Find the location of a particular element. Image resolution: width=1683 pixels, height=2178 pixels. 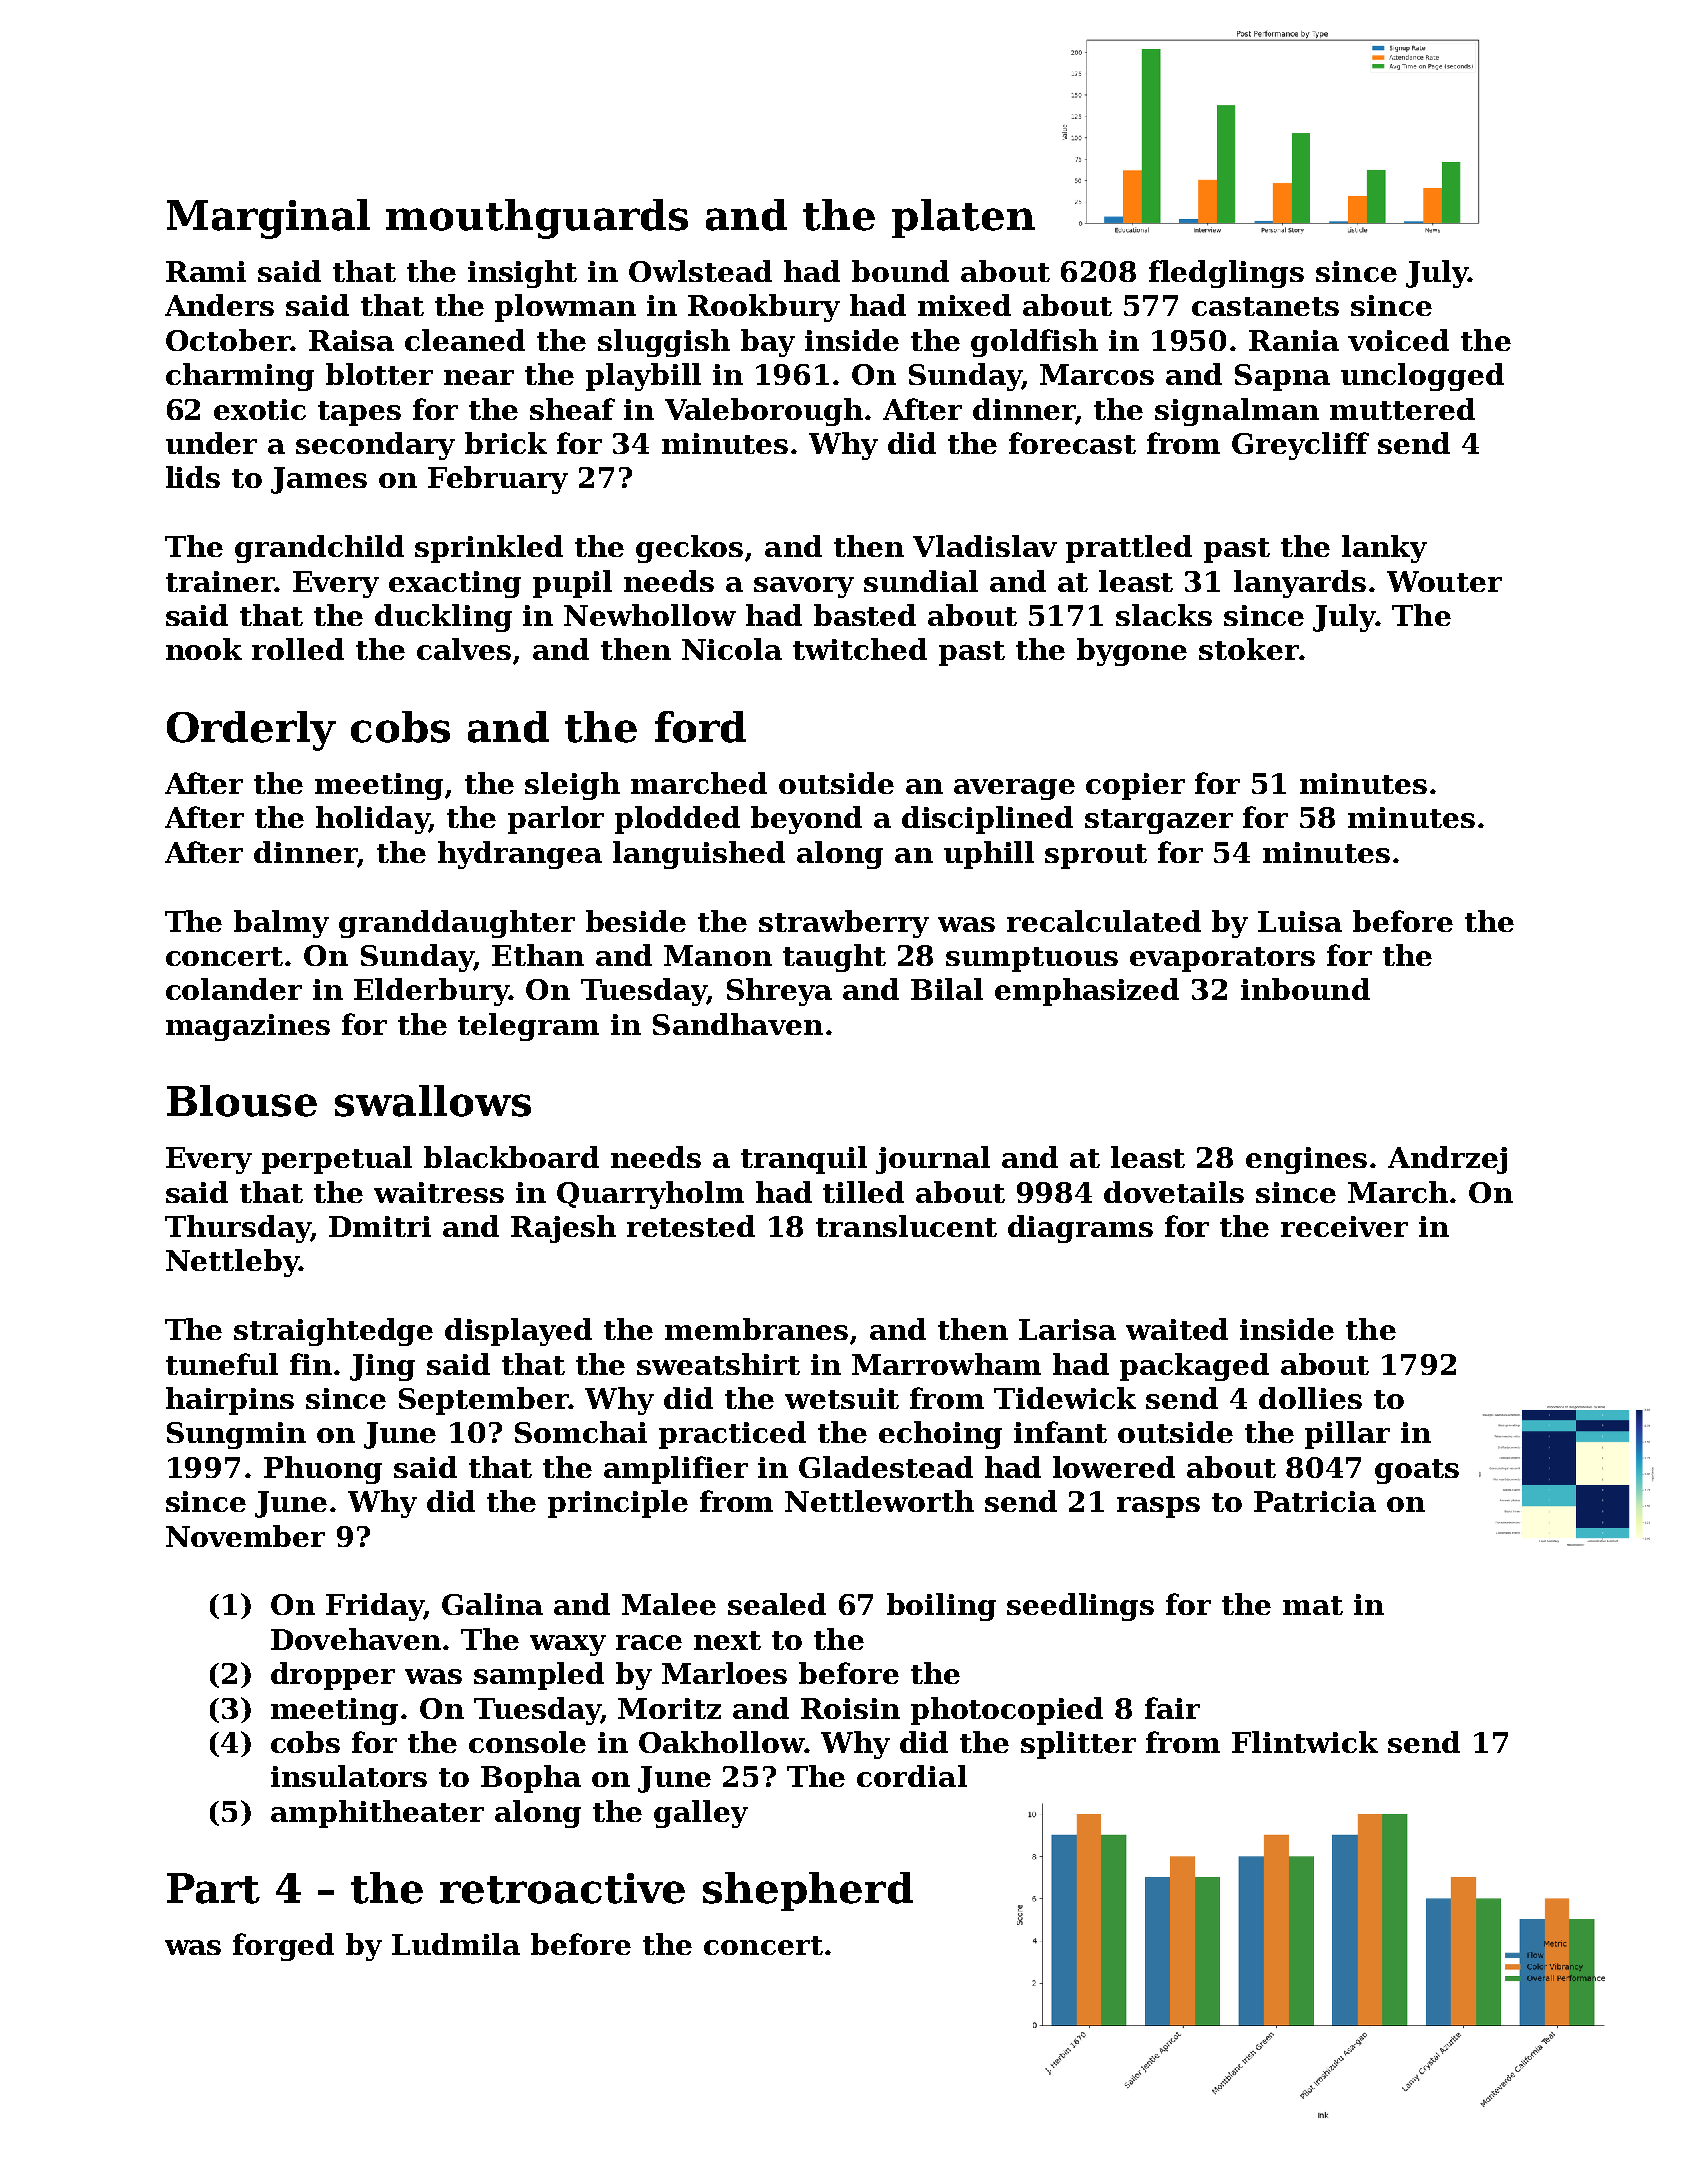

Sungmin is located at coordinates (236, 1435).
